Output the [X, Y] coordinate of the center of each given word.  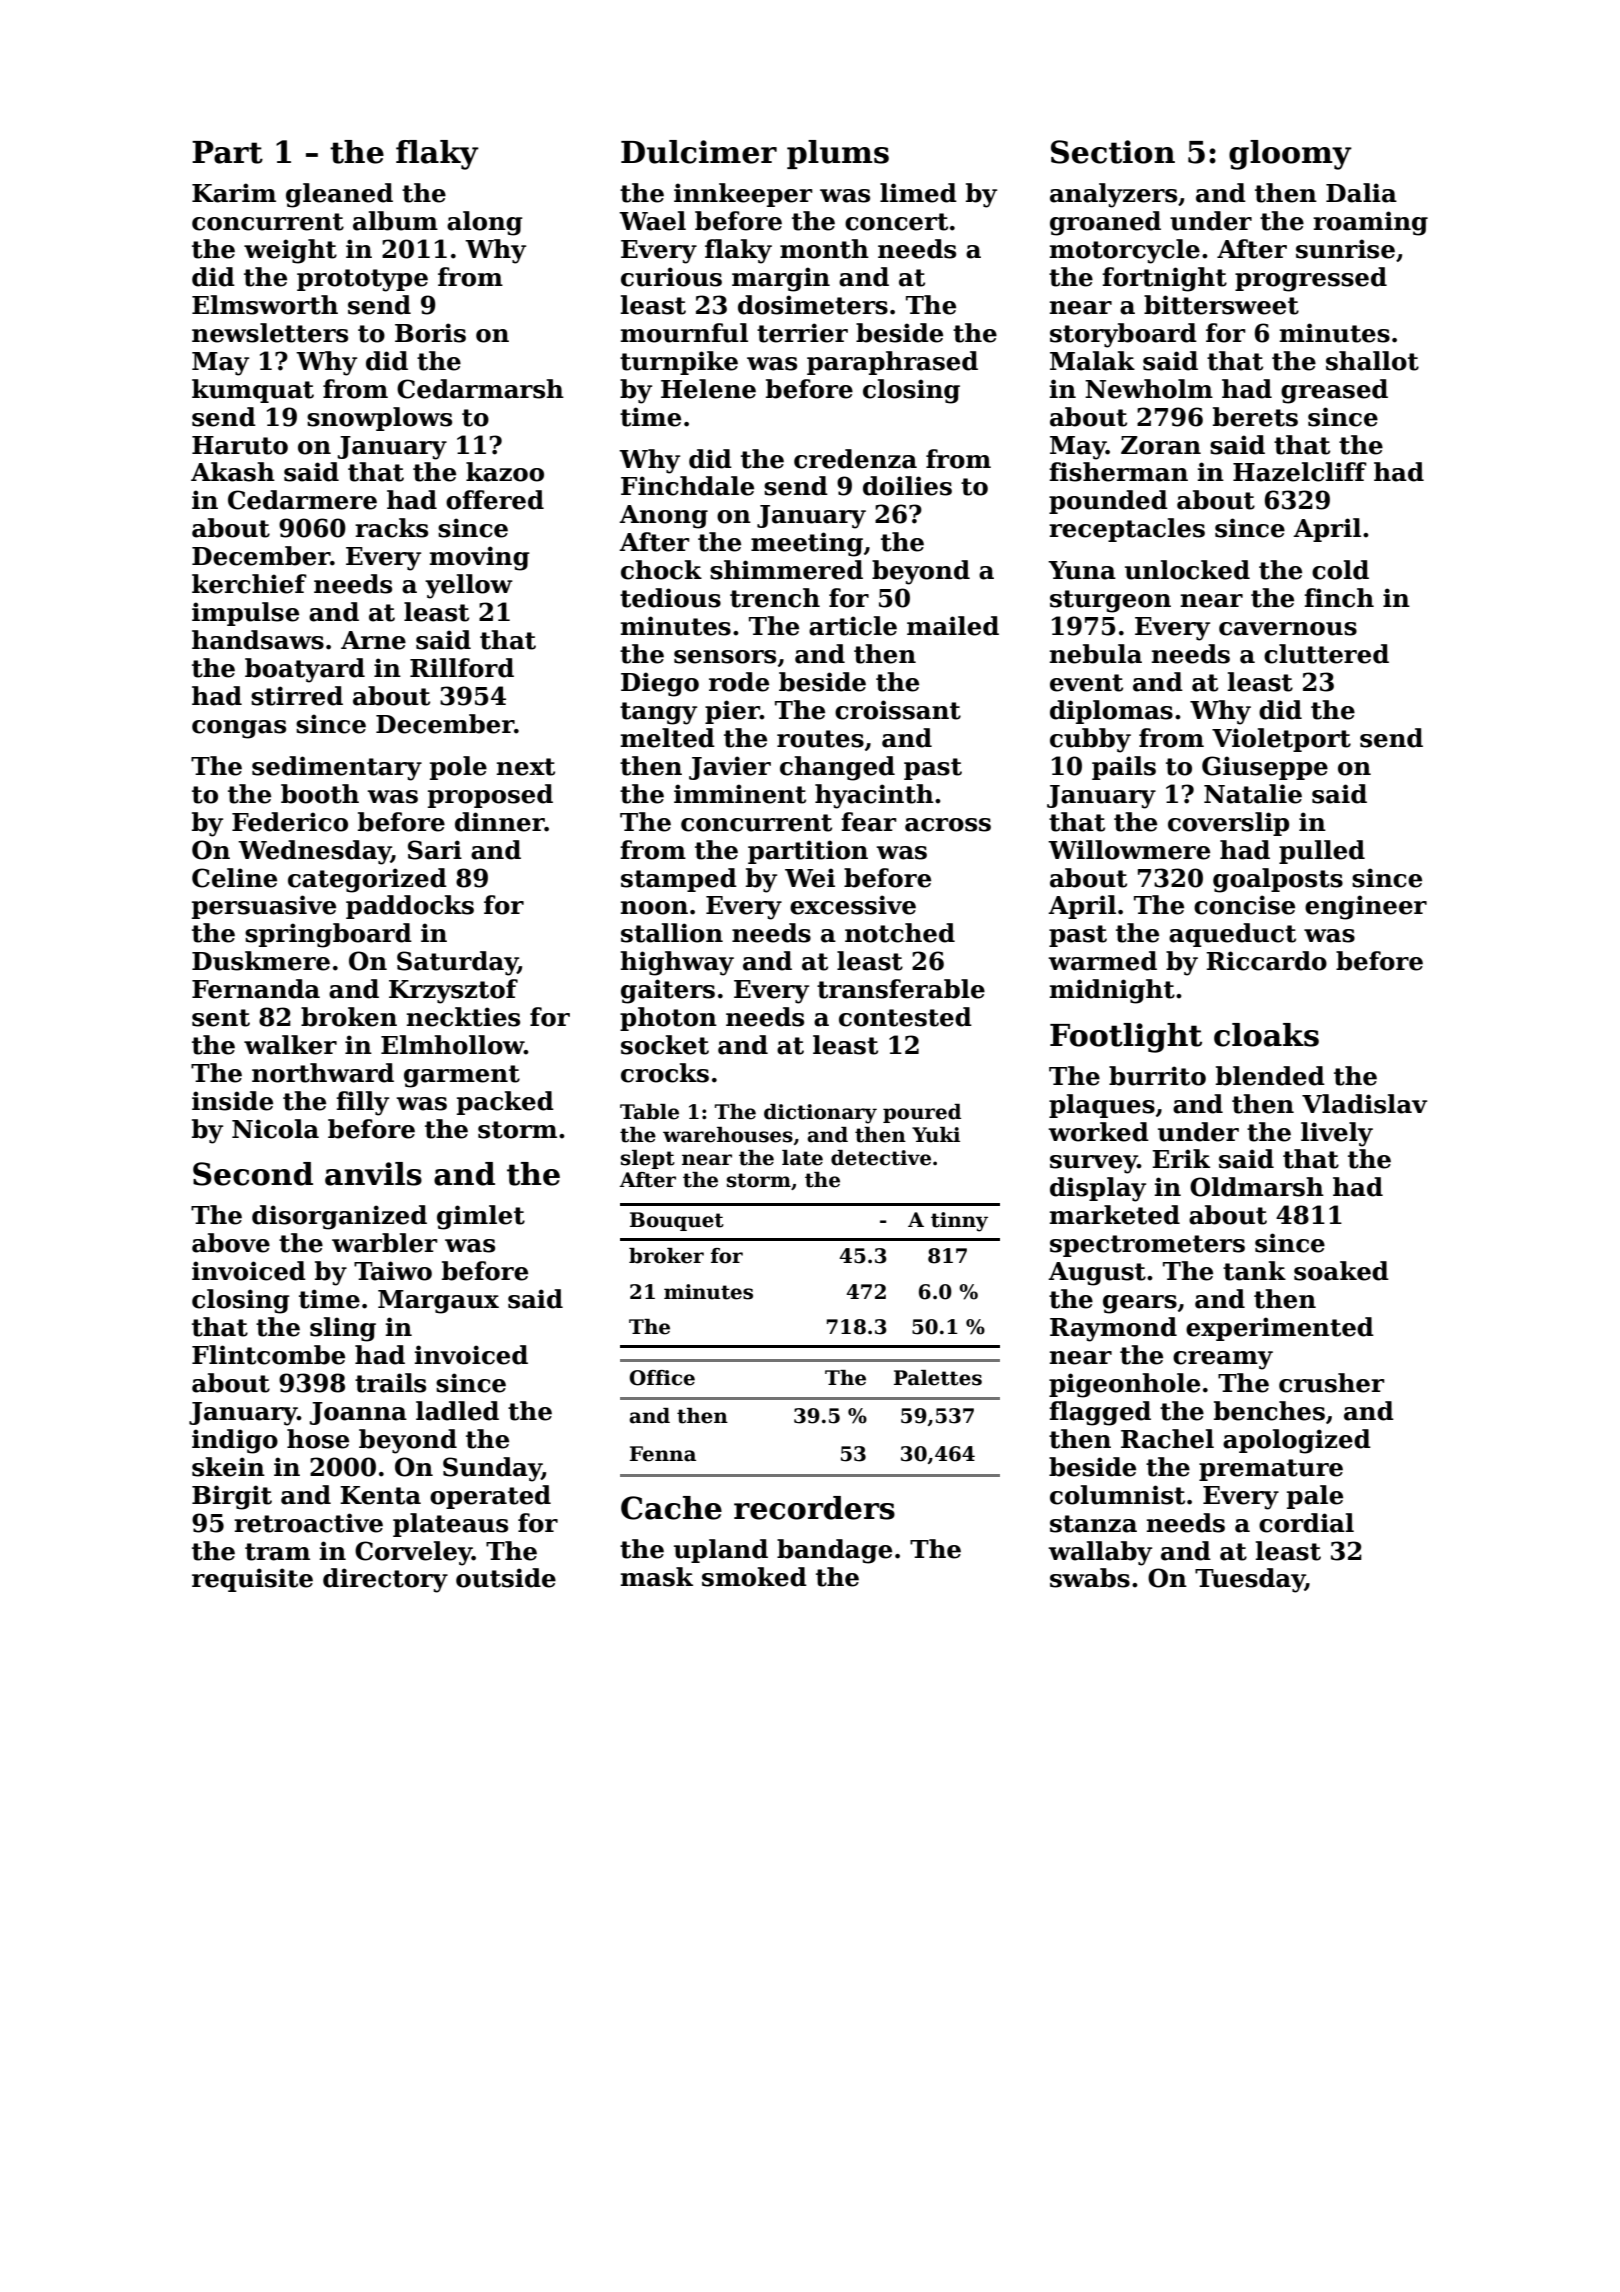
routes [820, 739]
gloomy [1290, 155]
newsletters [270, 333]
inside [232, 1101]
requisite [252, 1580]
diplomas [1111, 712]
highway [677, 963]
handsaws [258, 640]
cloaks [1266, 1035]
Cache [671, 1508]
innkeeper [743, 195]
